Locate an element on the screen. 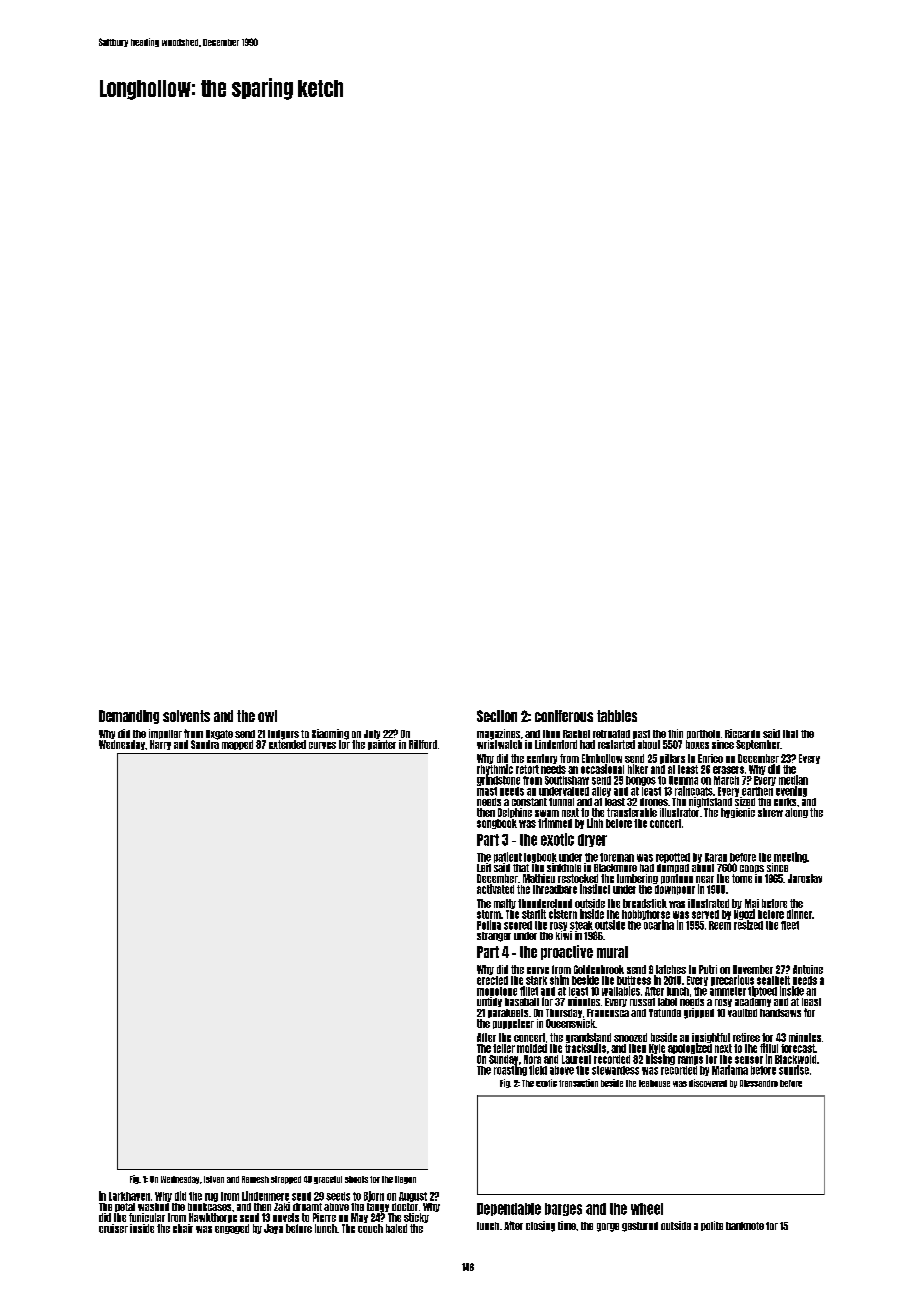 The image size is (924, 1308). tabbies is located at coordinates (617, 716).
